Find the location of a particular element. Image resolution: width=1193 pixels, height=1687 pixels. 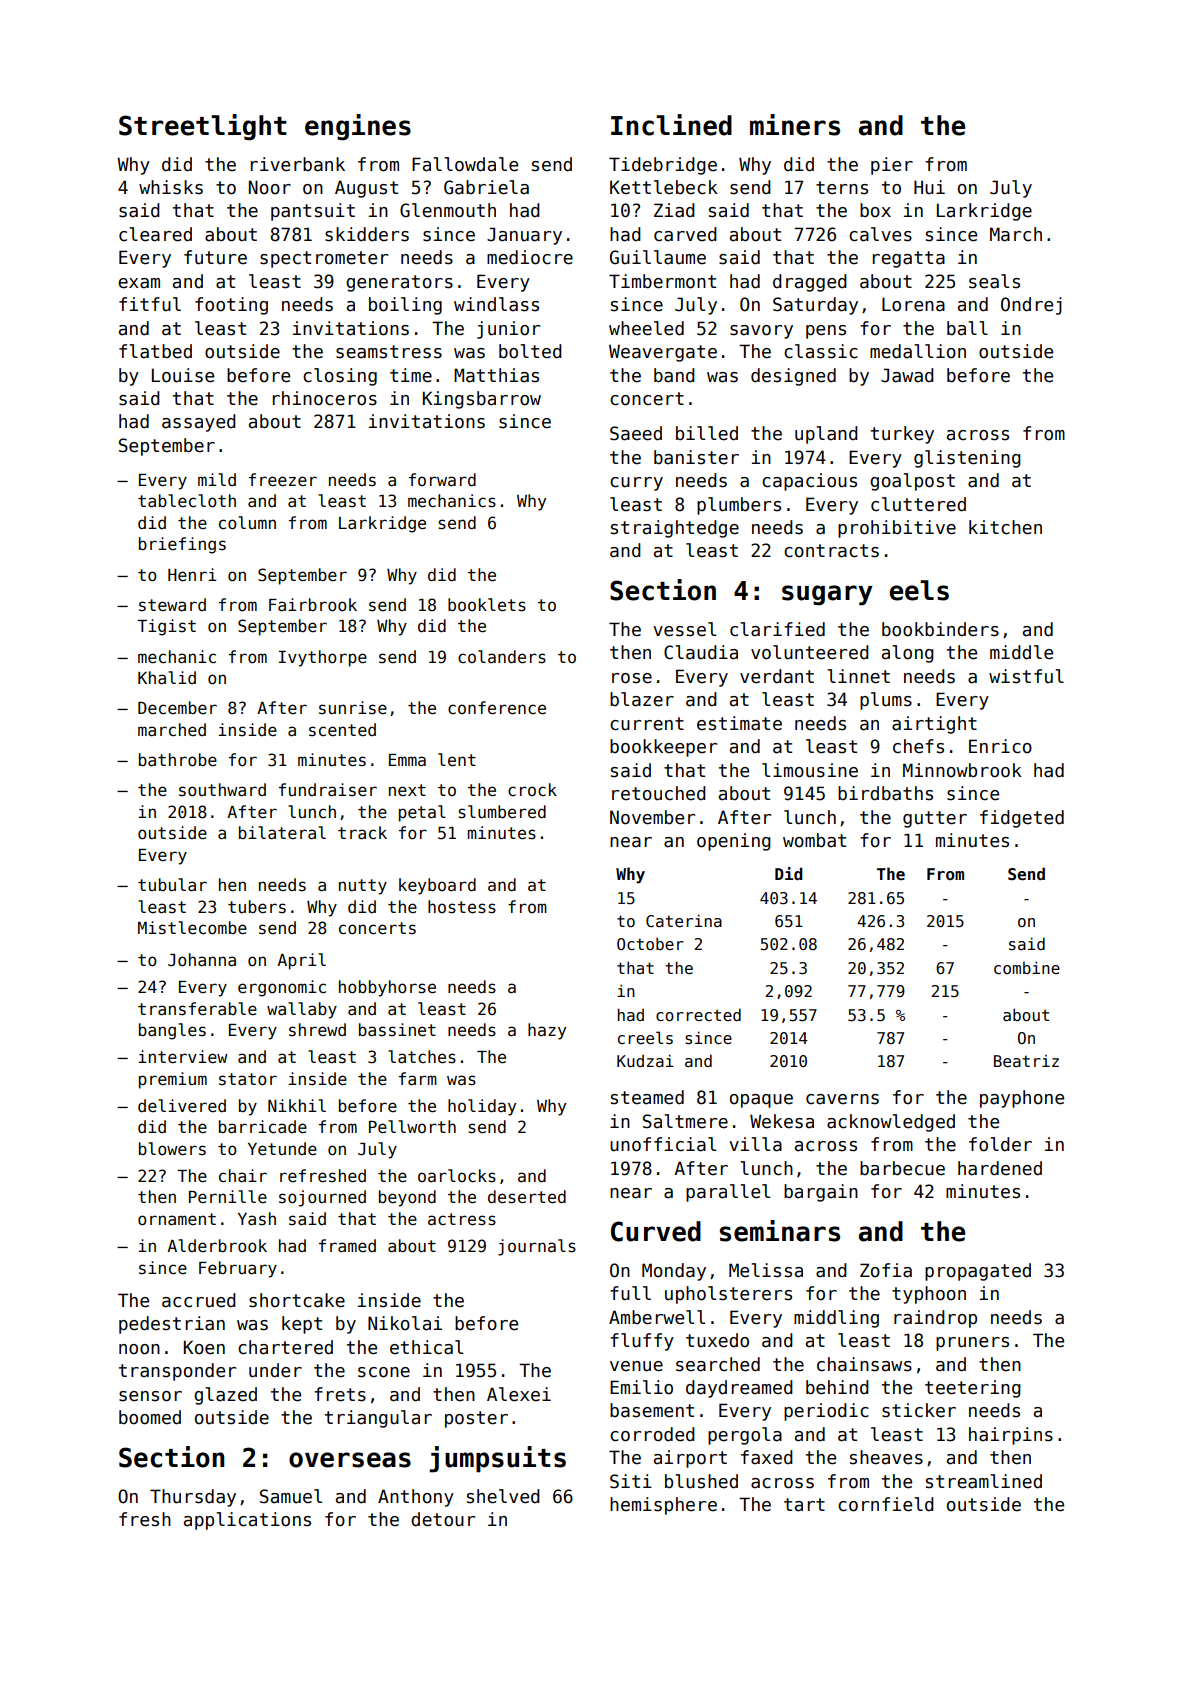

applications is located at coordinates (247, 1521).
